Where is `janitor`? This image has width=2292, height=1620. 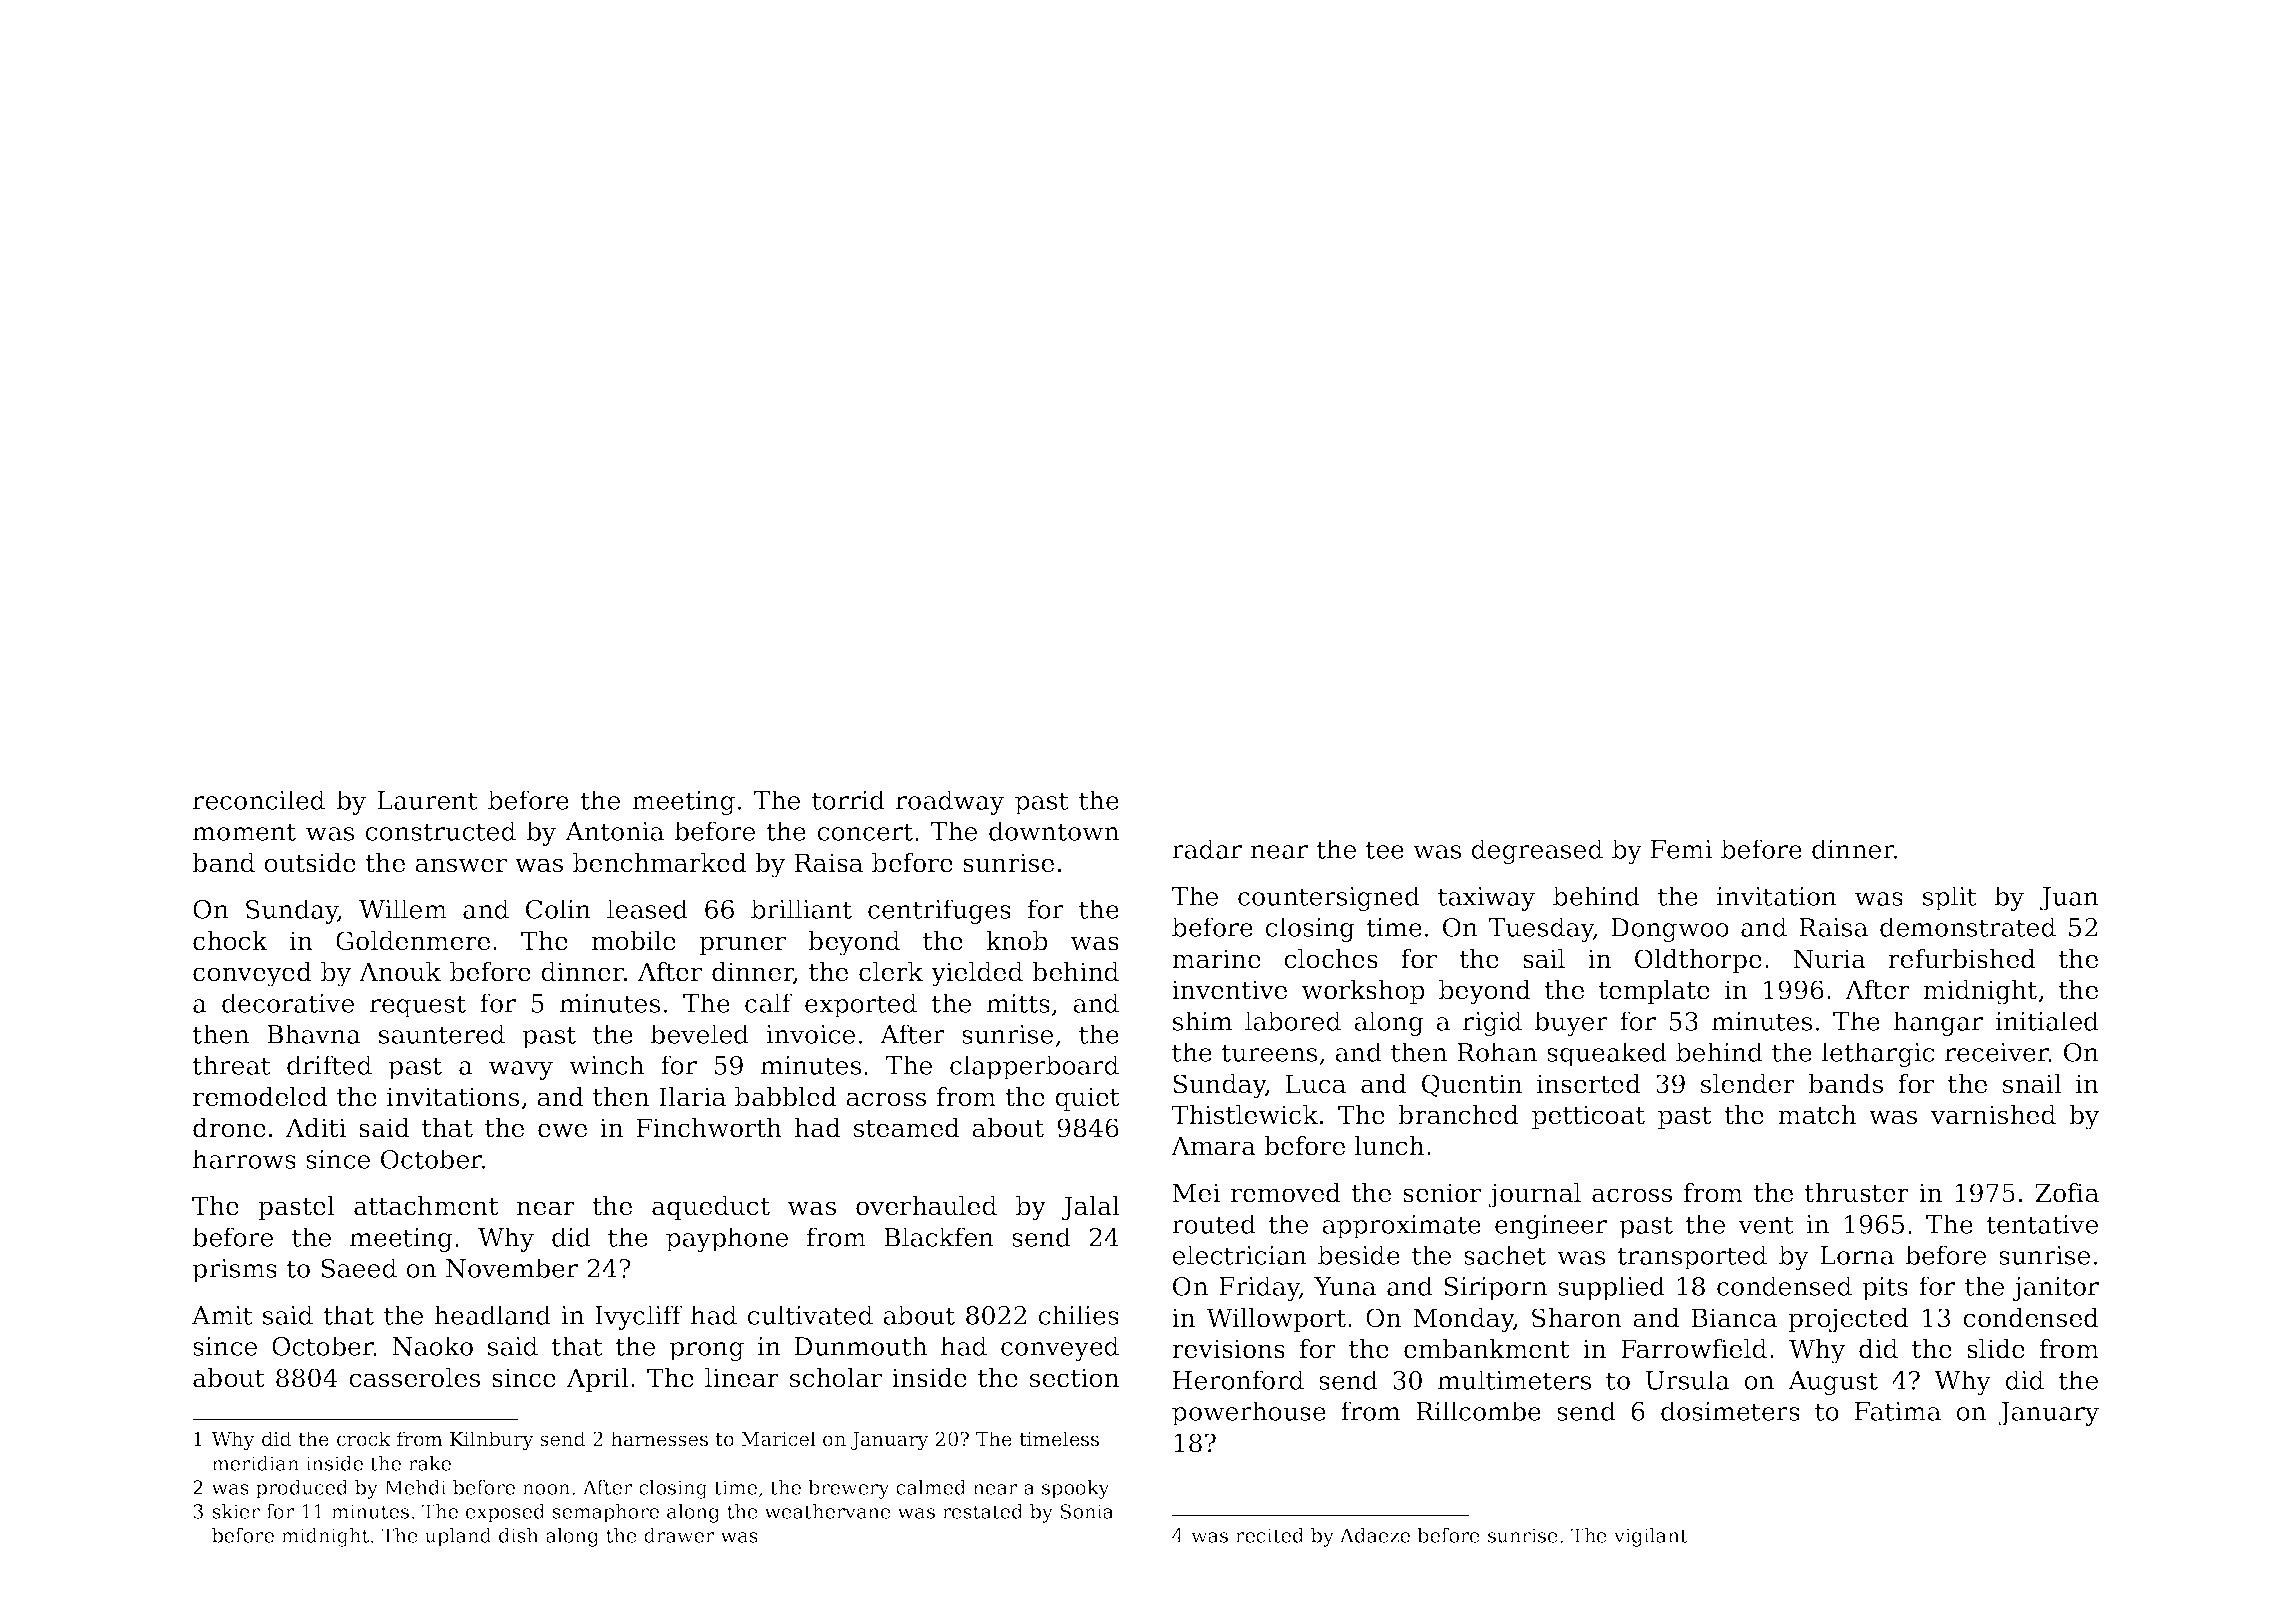
janitor is located at coordinates (2055, 1289).
